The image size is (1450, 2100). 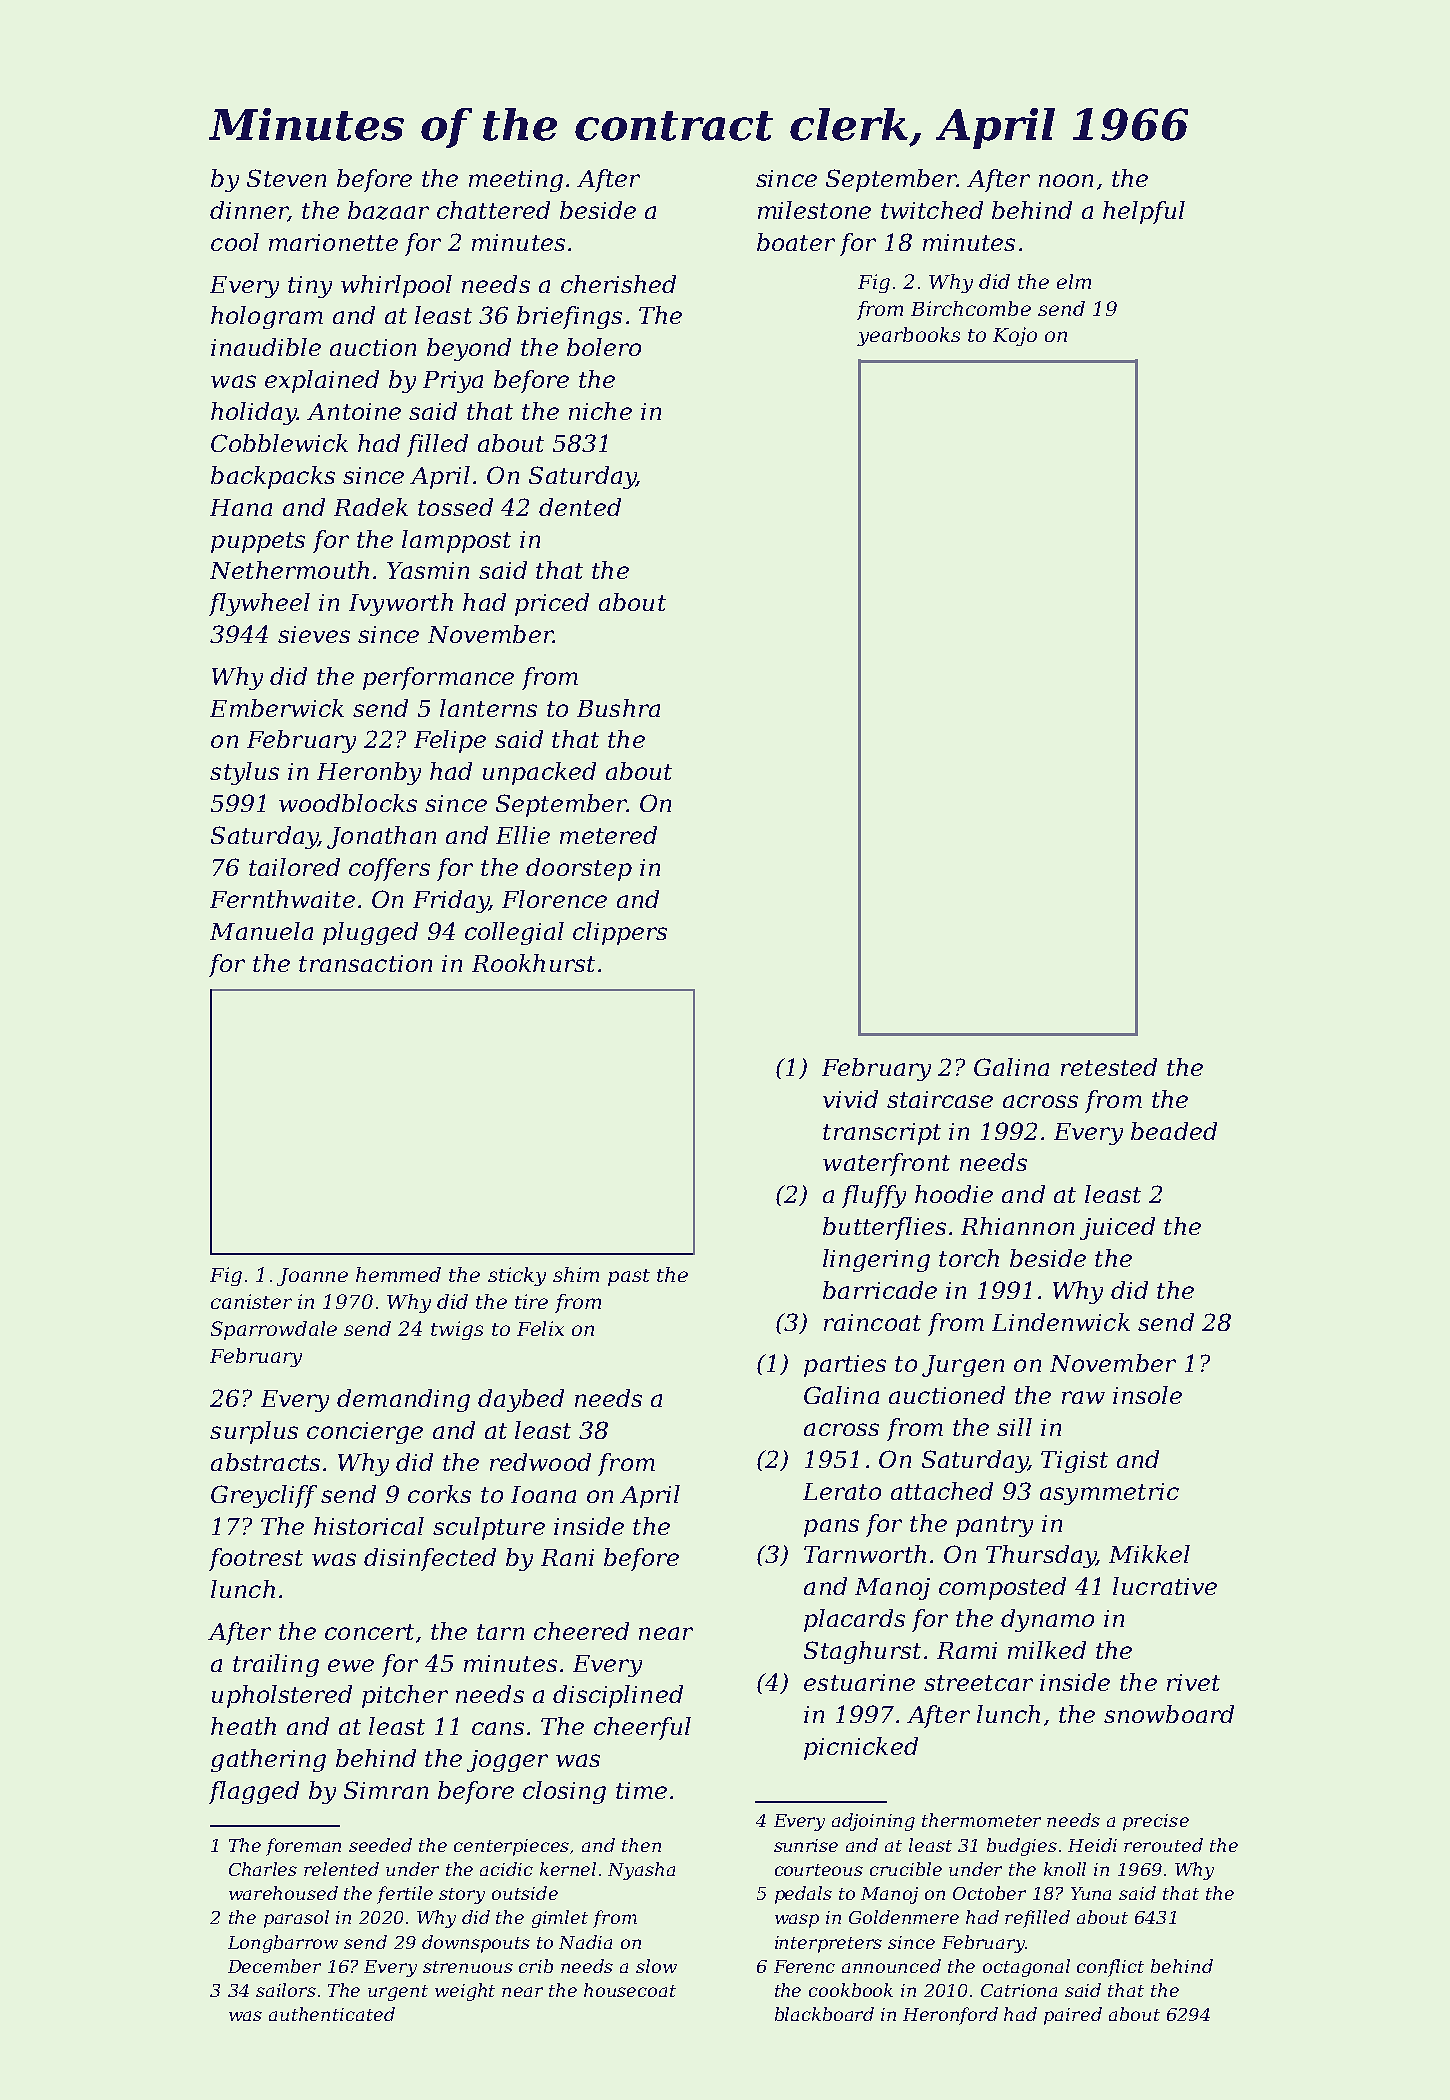 I want to click on Birchcombe, so click(x=971, y=308).
